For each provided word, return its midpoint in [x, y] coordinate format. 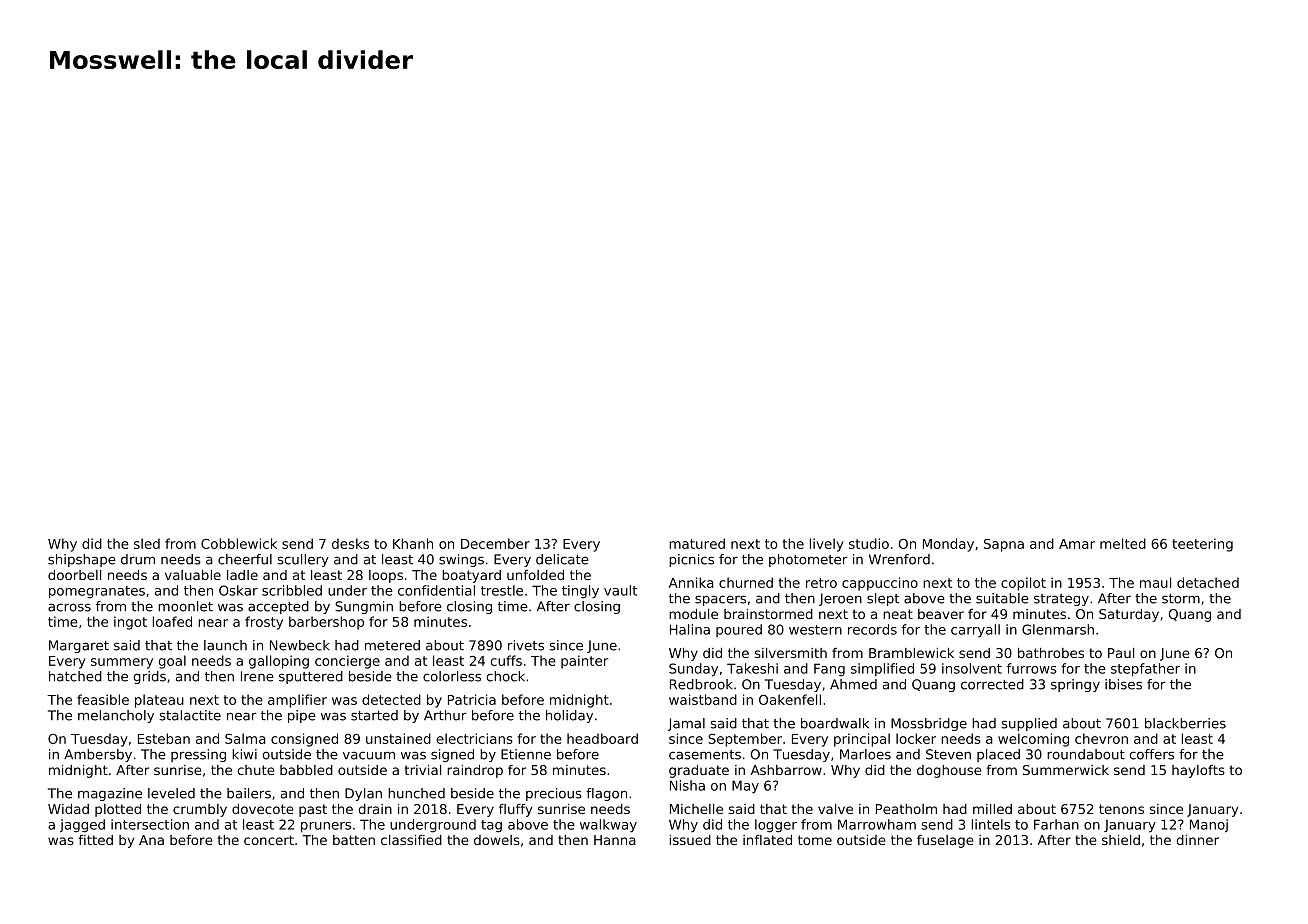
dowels [497, 840]
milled [992, 809]
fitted [95, 840]
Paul [1121, 653]
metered [392, 645]
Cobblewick [239, 543]
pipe [302, 716]
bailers [249, 793]
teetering [1202, 545]
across [69, 607]
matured [697, 543]
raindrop [475, 771]
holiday [569, 716]
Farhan [1056, 824]
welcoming [1033, 740]
